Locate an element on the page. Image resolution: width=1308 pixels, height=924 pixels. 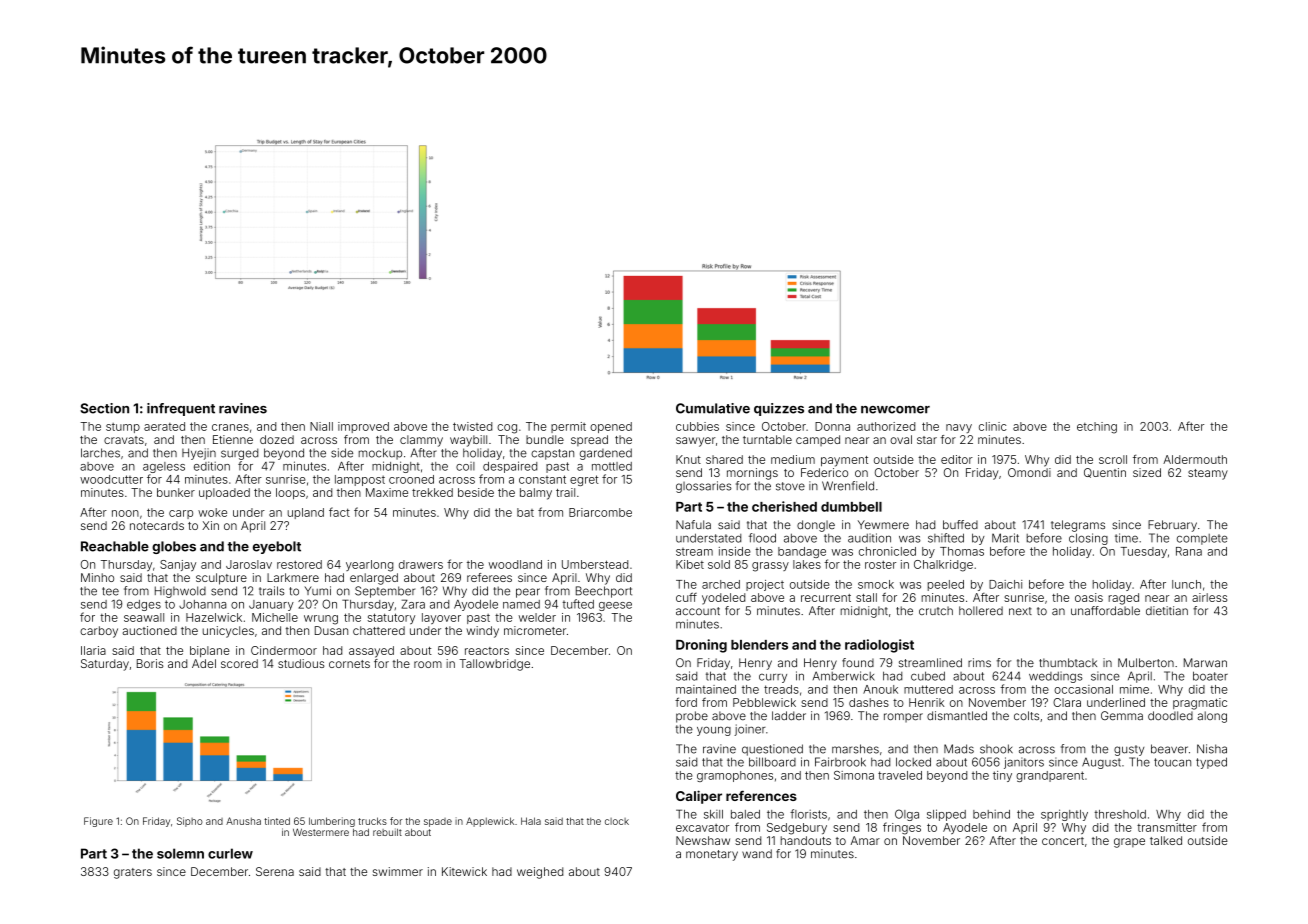
graters is located at coordinates (133, 873).
